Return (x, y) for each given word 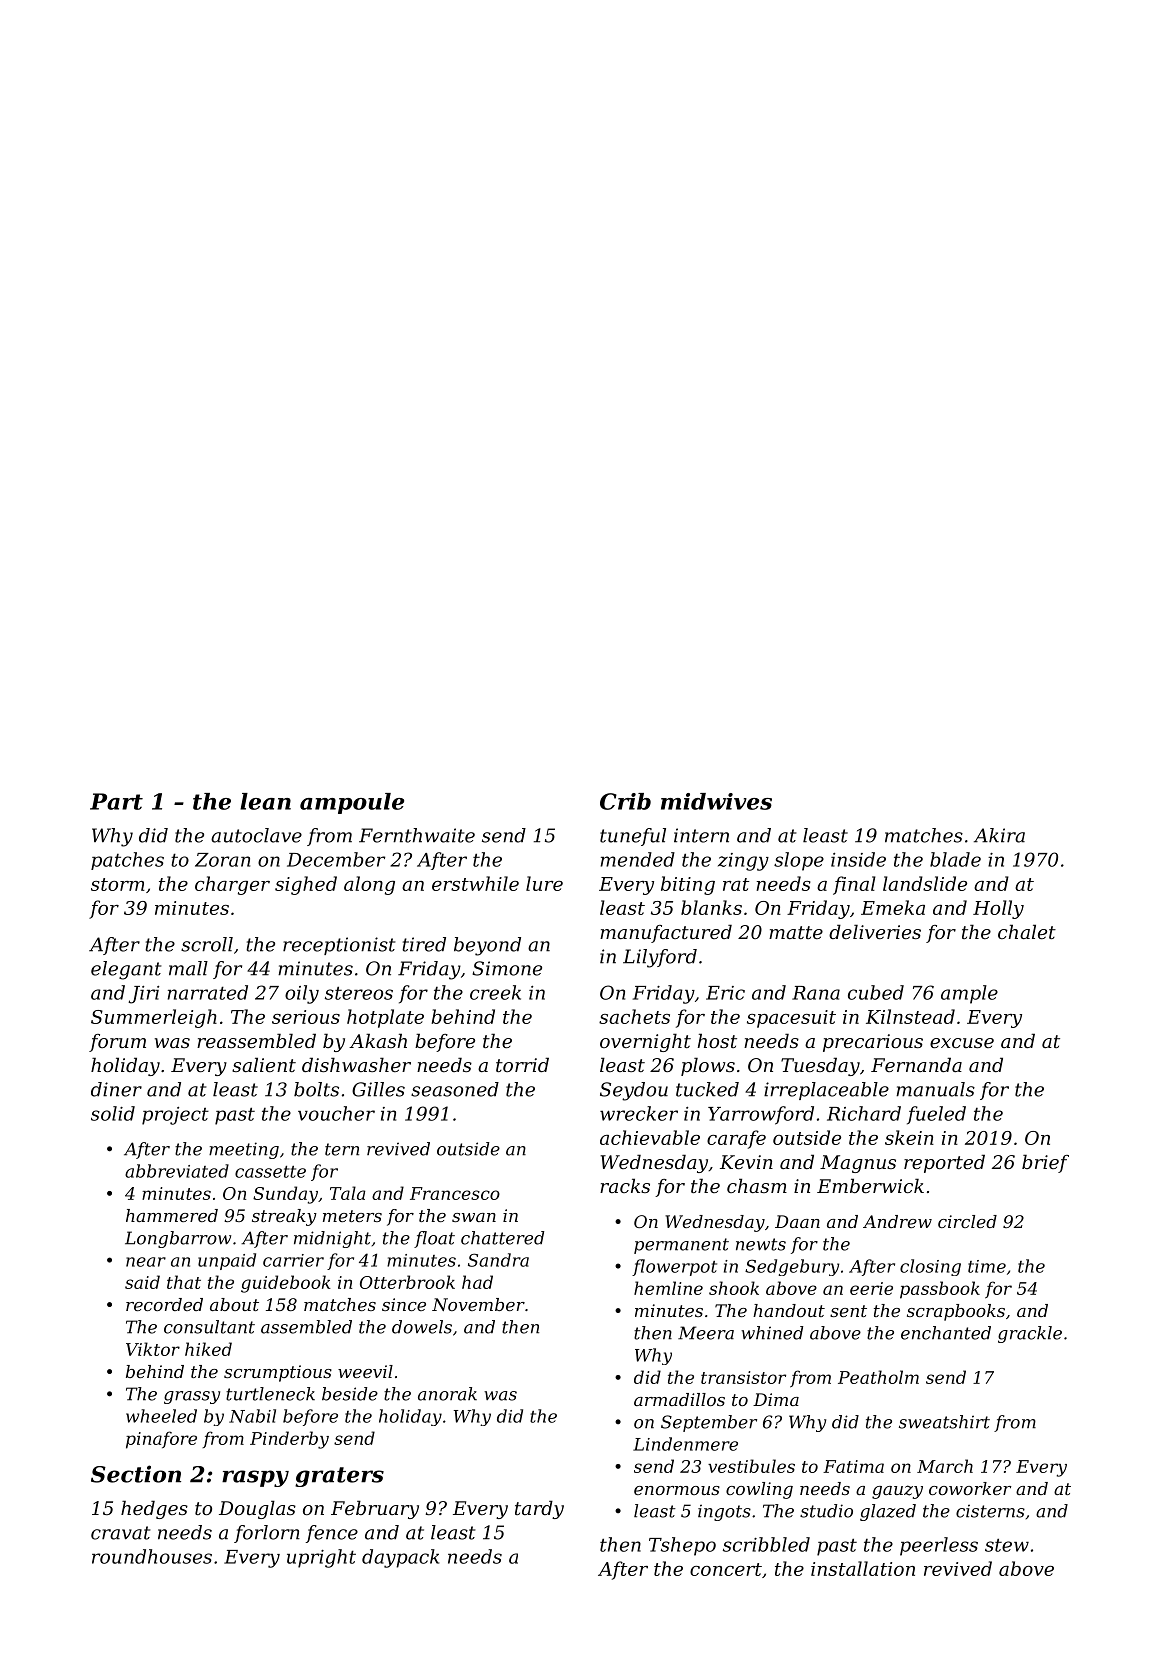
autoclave (256, 835)
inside (858, 859)
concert (726, 1569)
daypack (400, 1558)
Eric (725, 993)
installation (863, 1568)
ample (969, 994)
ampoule (352, 803)
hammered (172, 1215)
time (987, 1266)
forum (117, 1043)
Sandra (498, 1260)
